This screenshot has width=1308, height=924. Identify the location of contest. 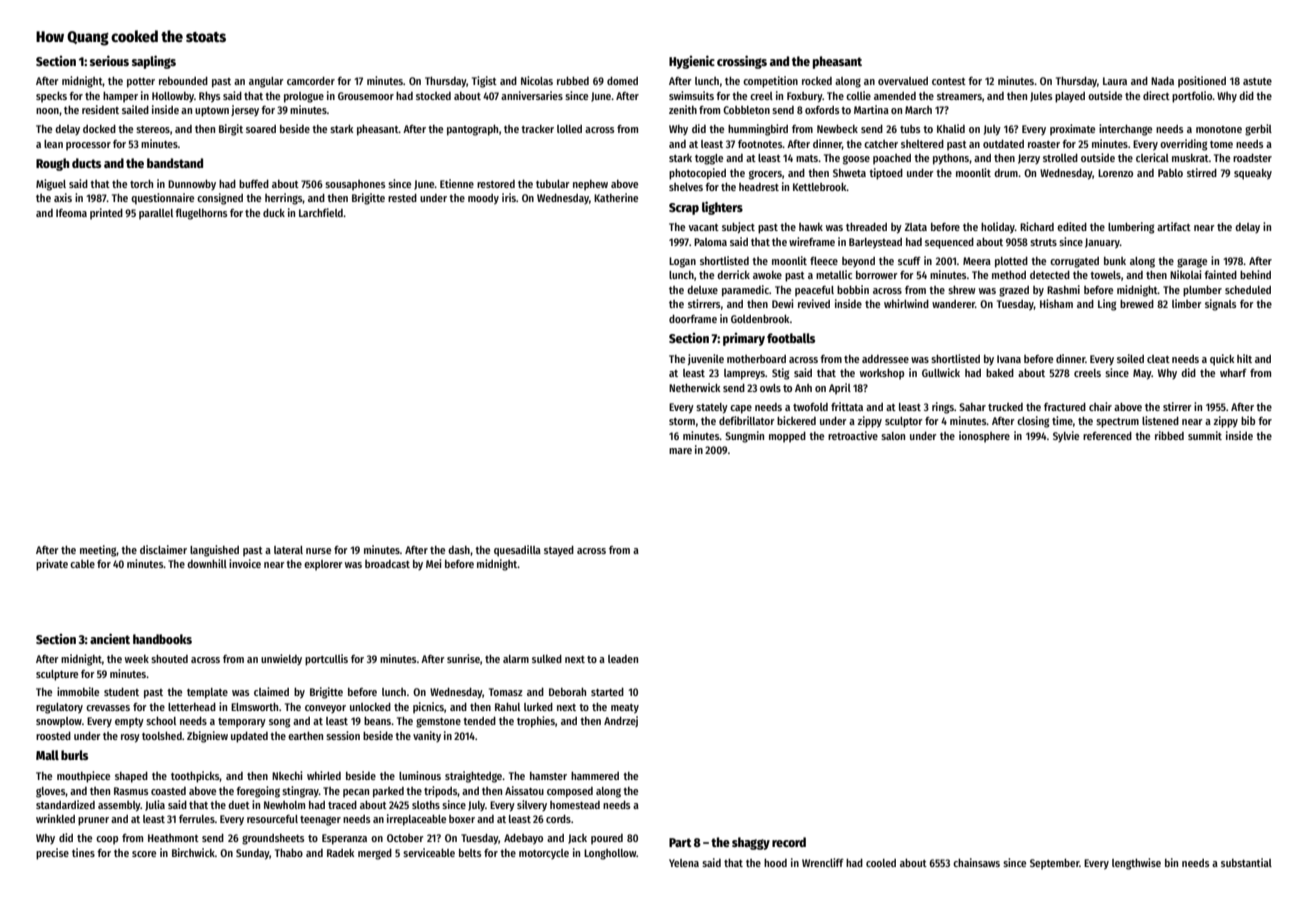
(949, 81).
